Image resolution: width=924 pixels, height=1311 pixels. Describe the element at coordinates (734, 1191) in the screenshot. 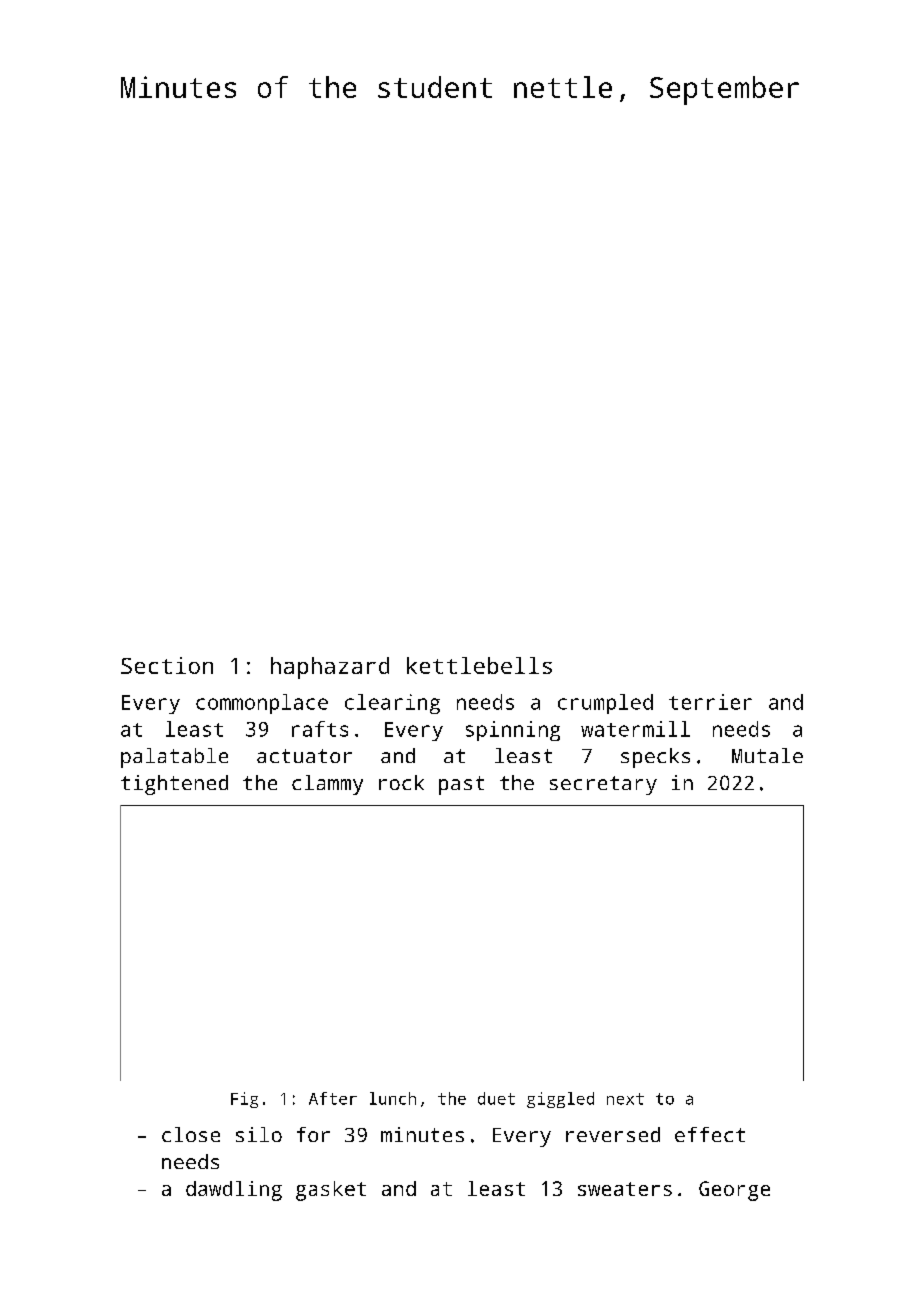

I see `George` at that location.
